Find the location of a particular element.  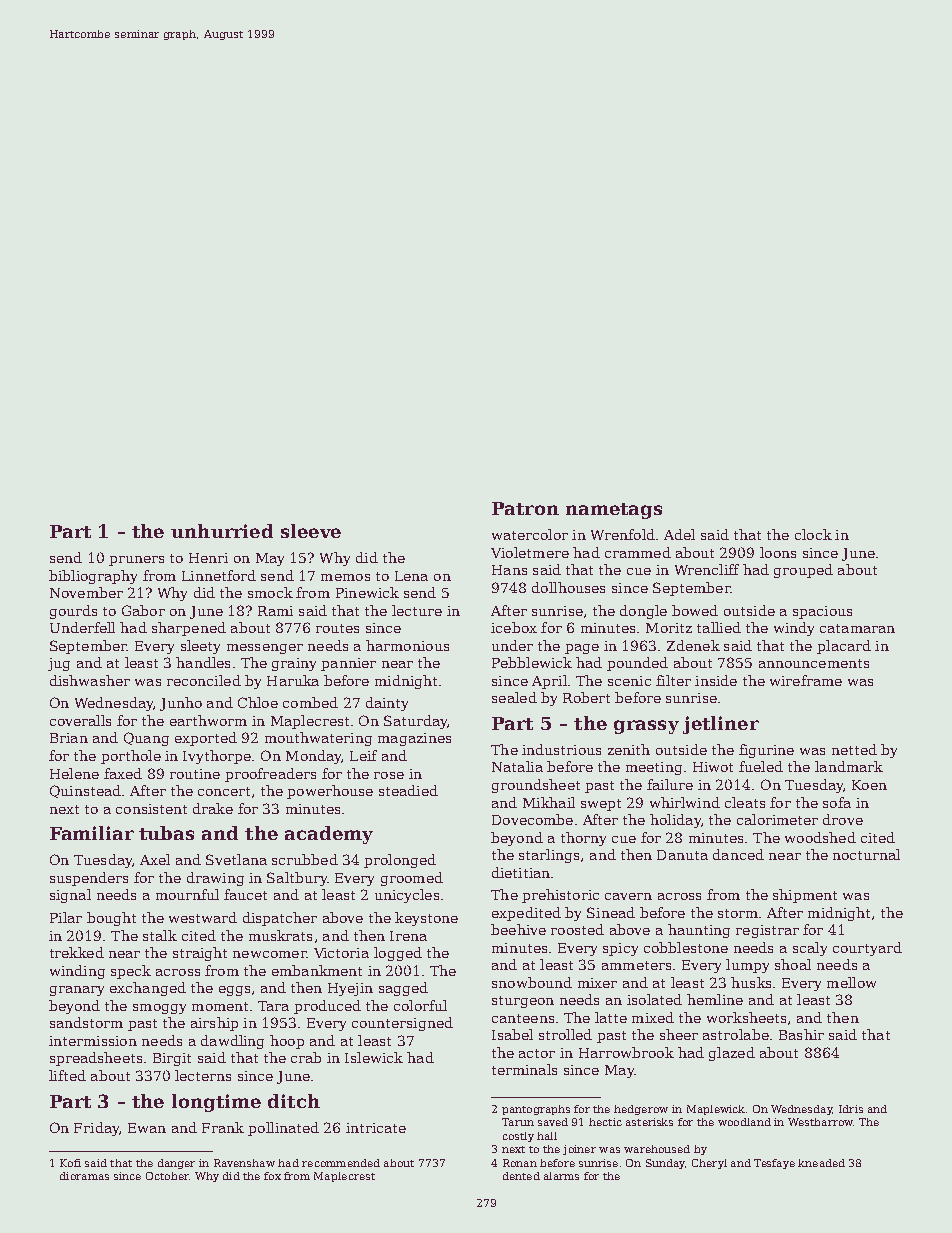

Familiar is located at coordinates (92, 833).
